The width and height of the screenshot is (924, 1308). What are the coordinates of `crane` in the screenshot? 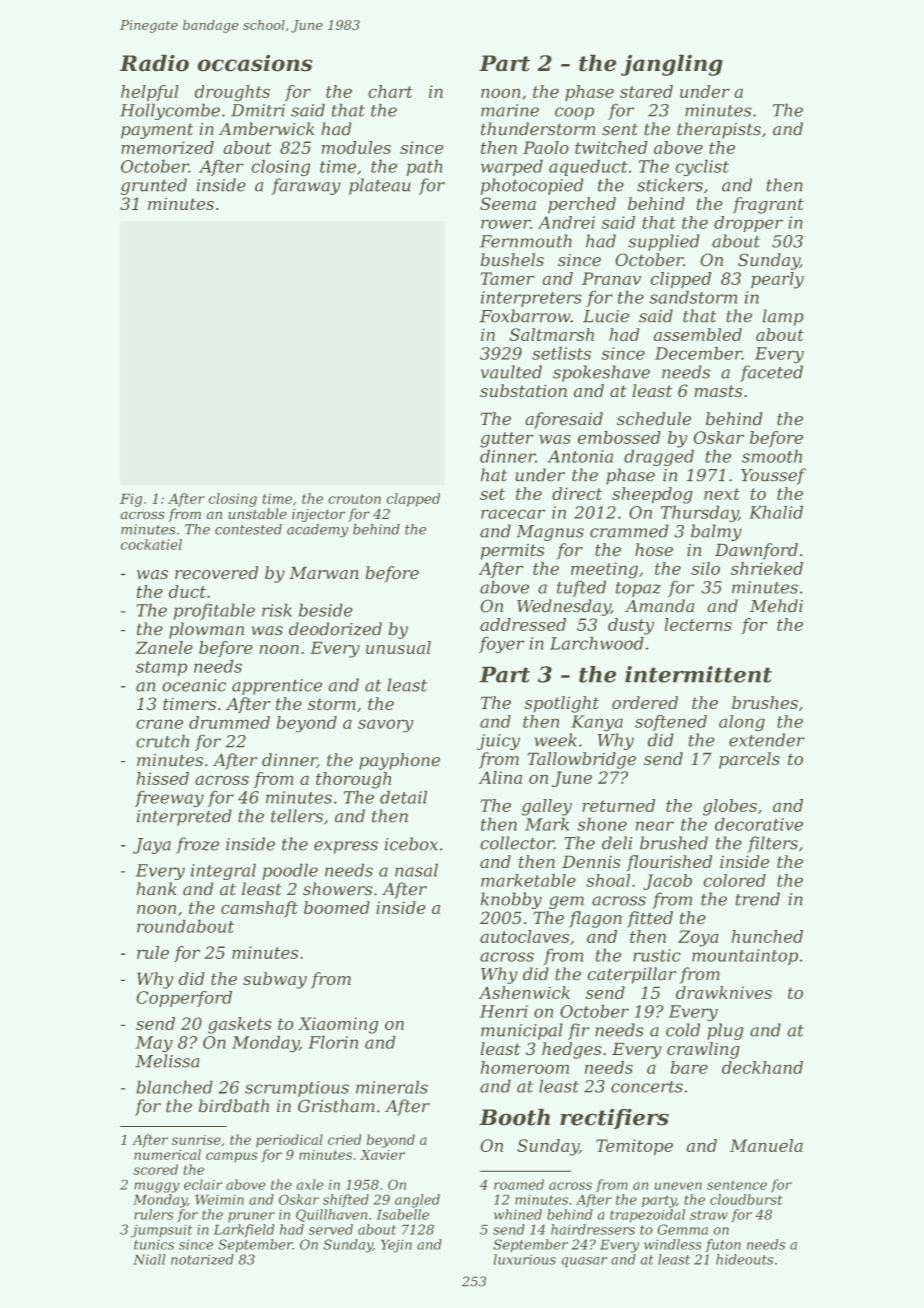 It's located at (159, 724).
